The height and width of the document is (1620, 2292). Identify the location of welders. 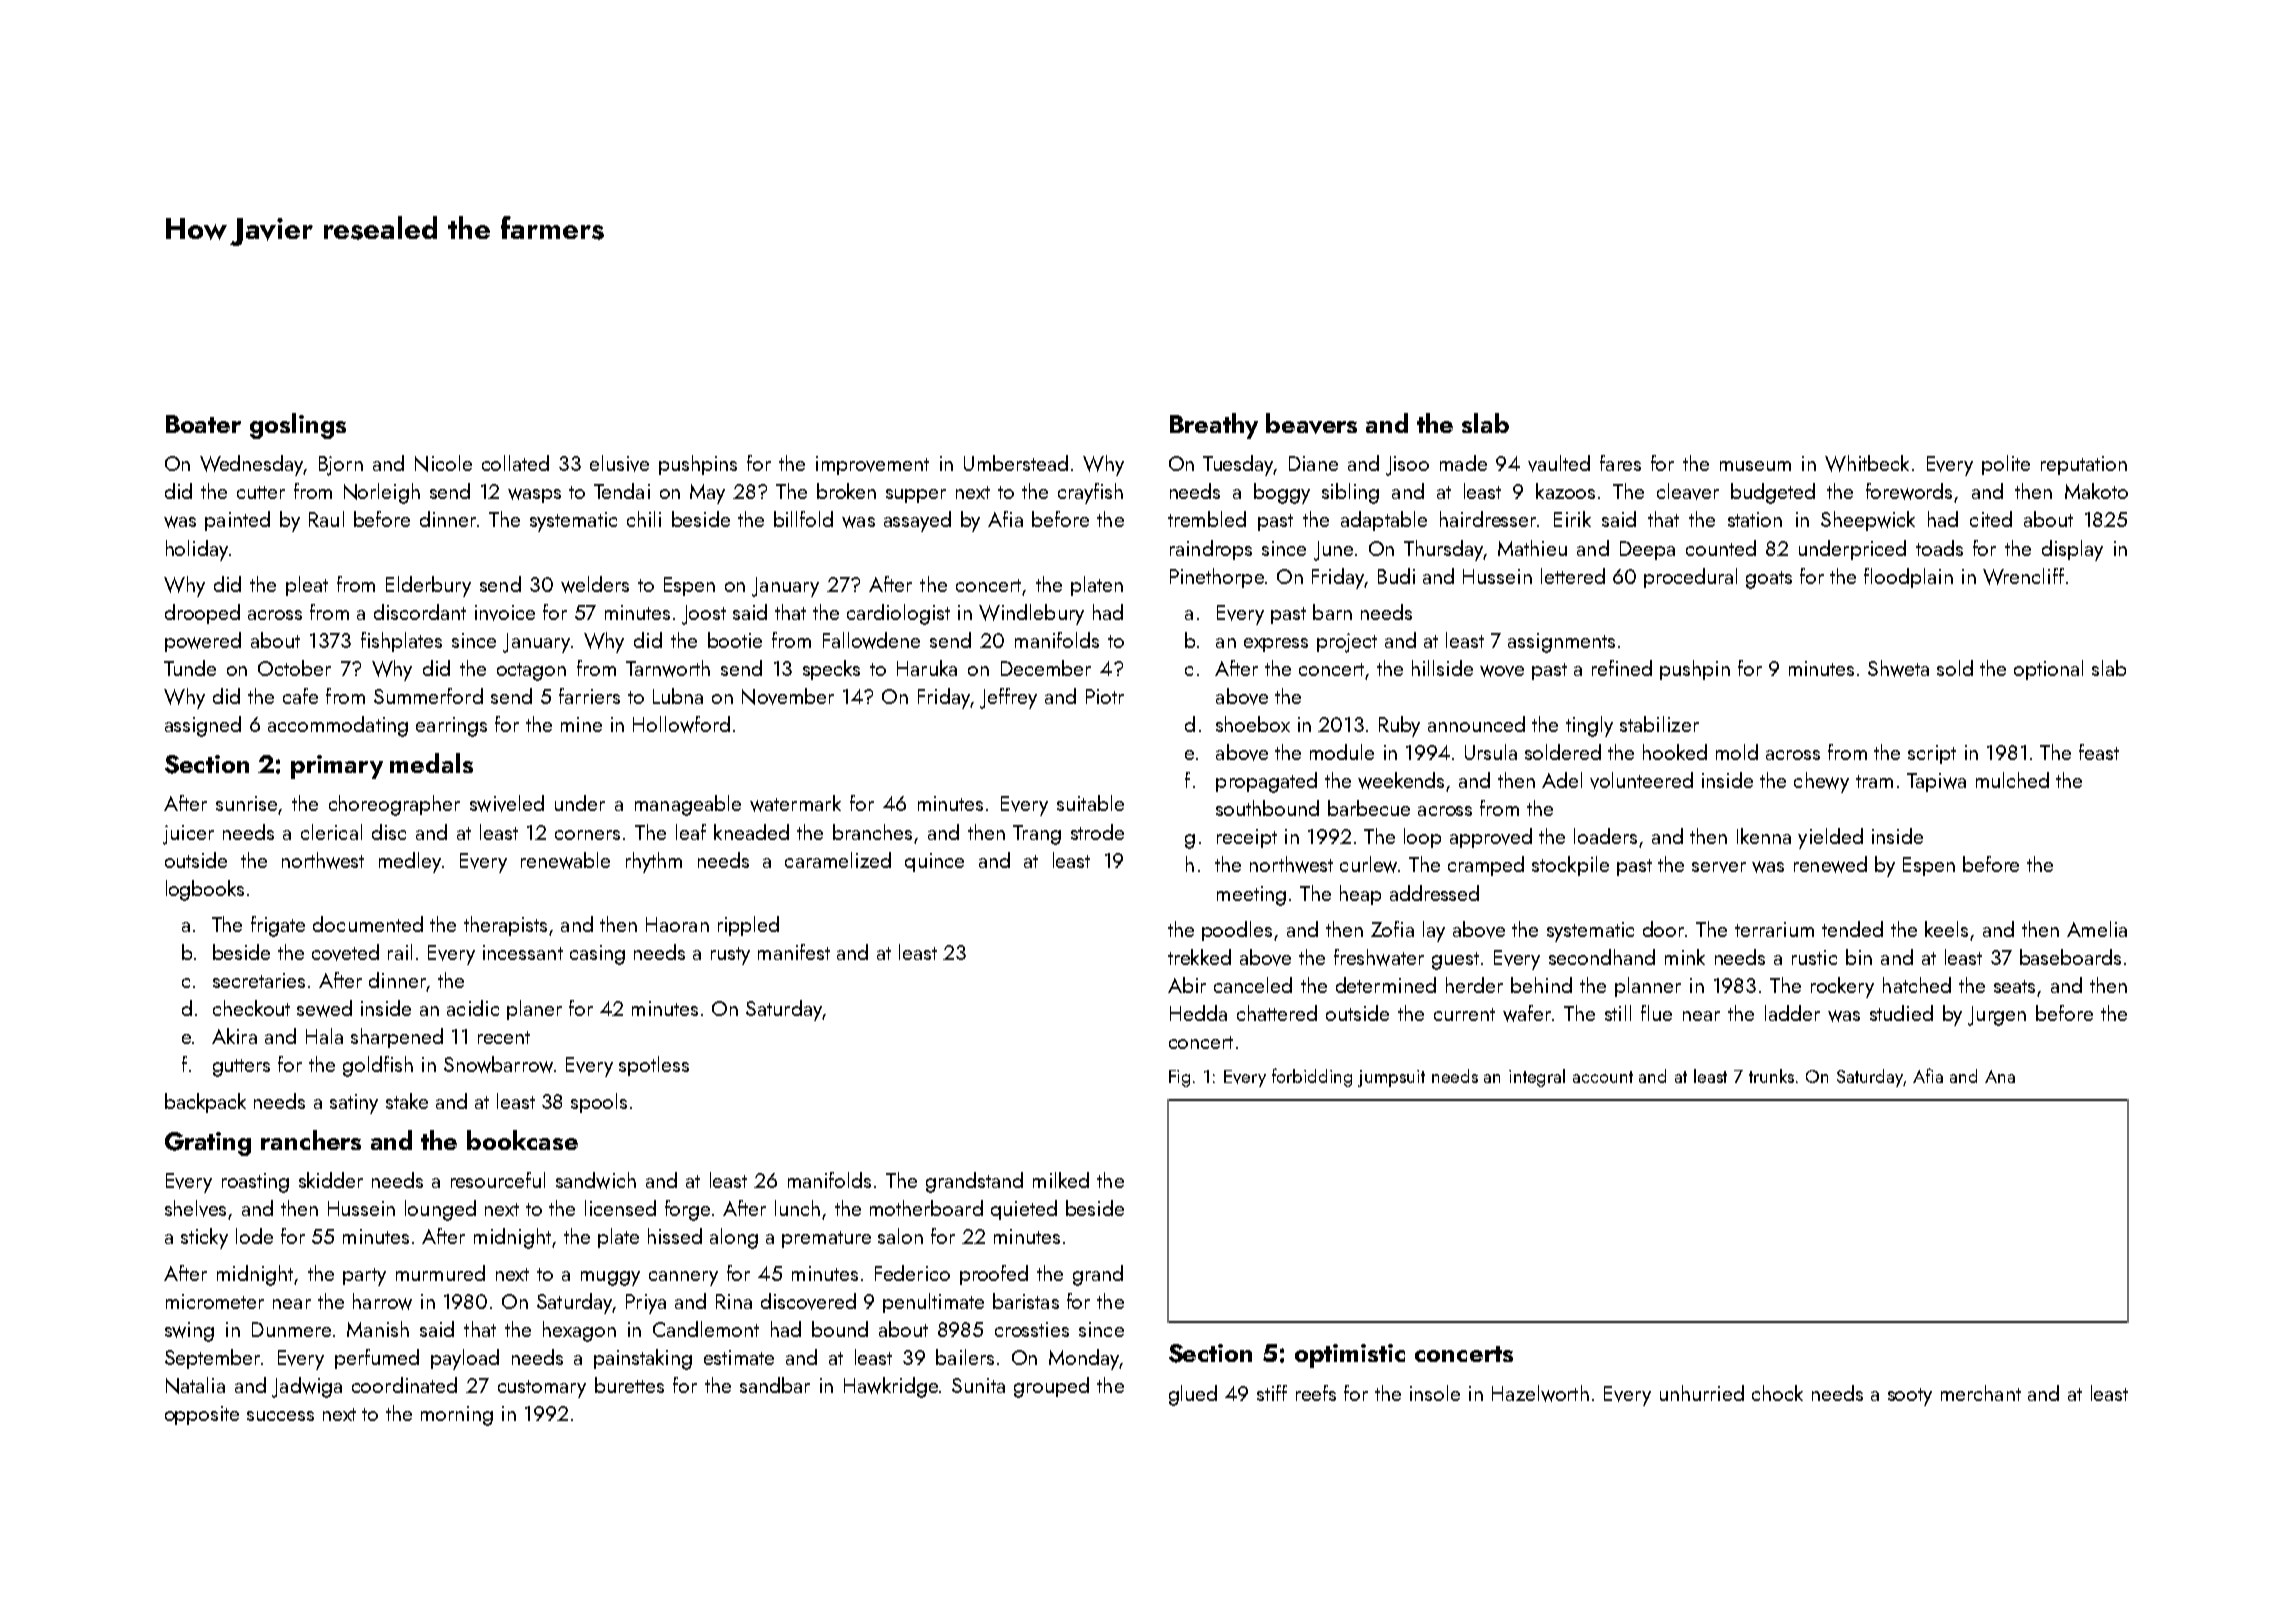
(595, 584).
